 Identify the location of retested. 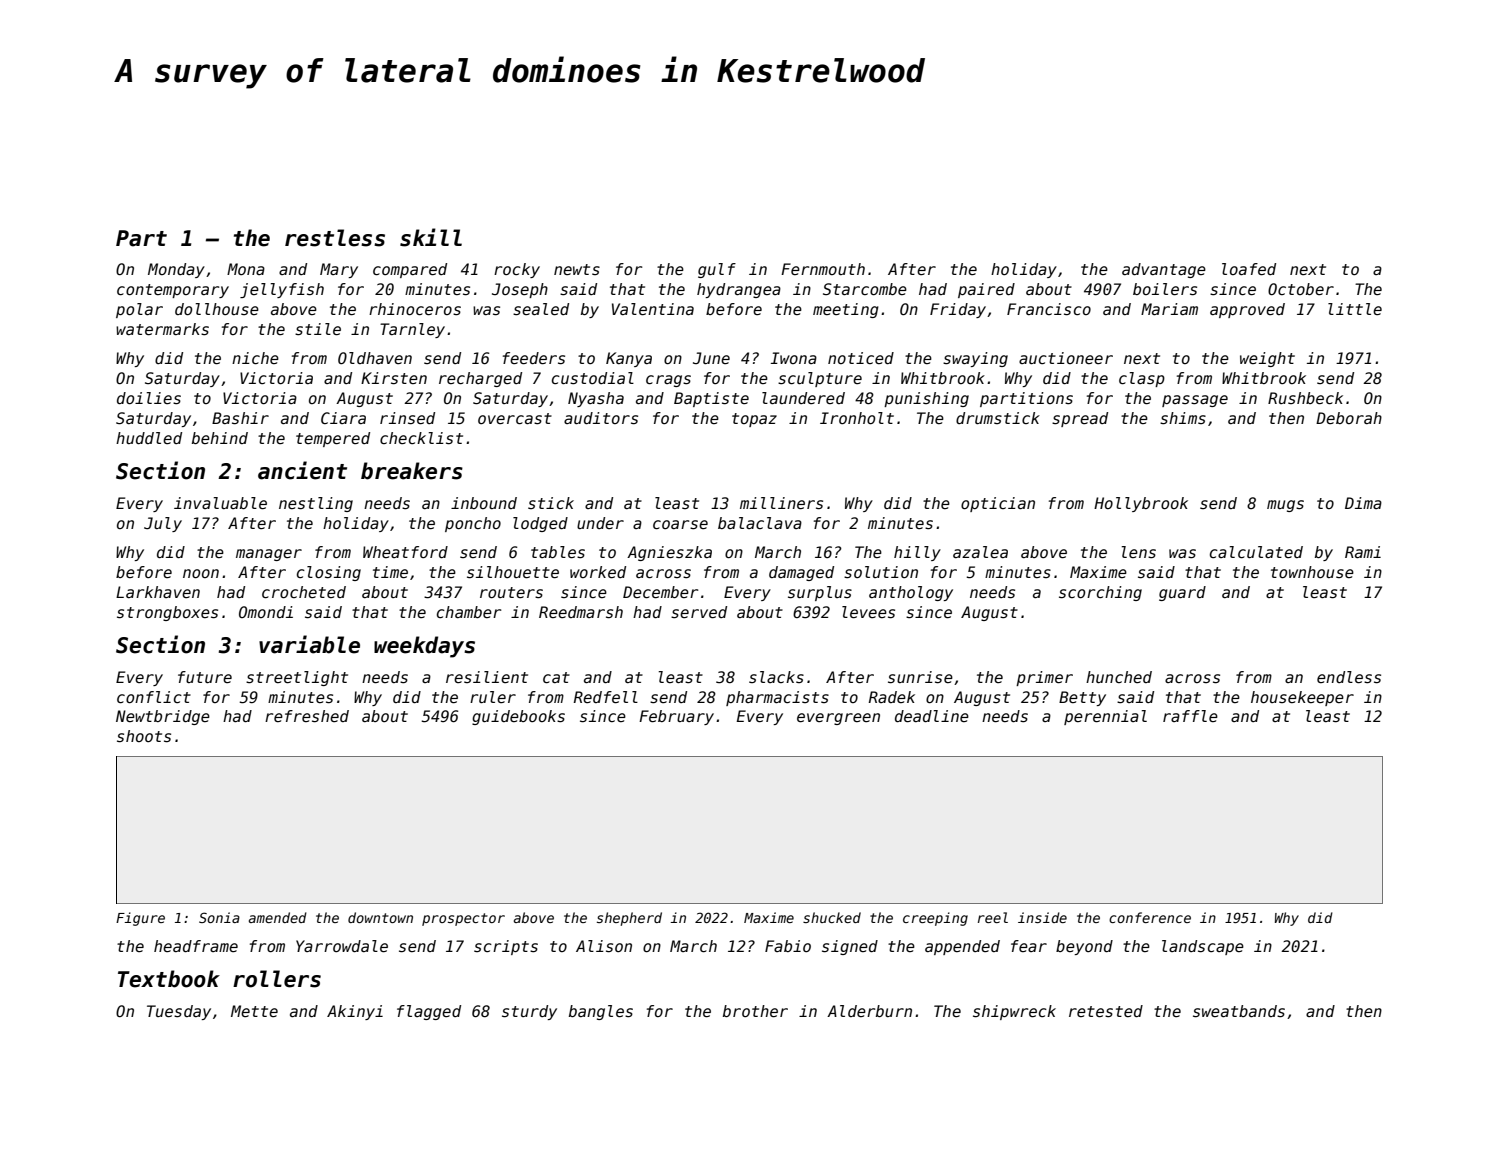
(1106, 1011).
